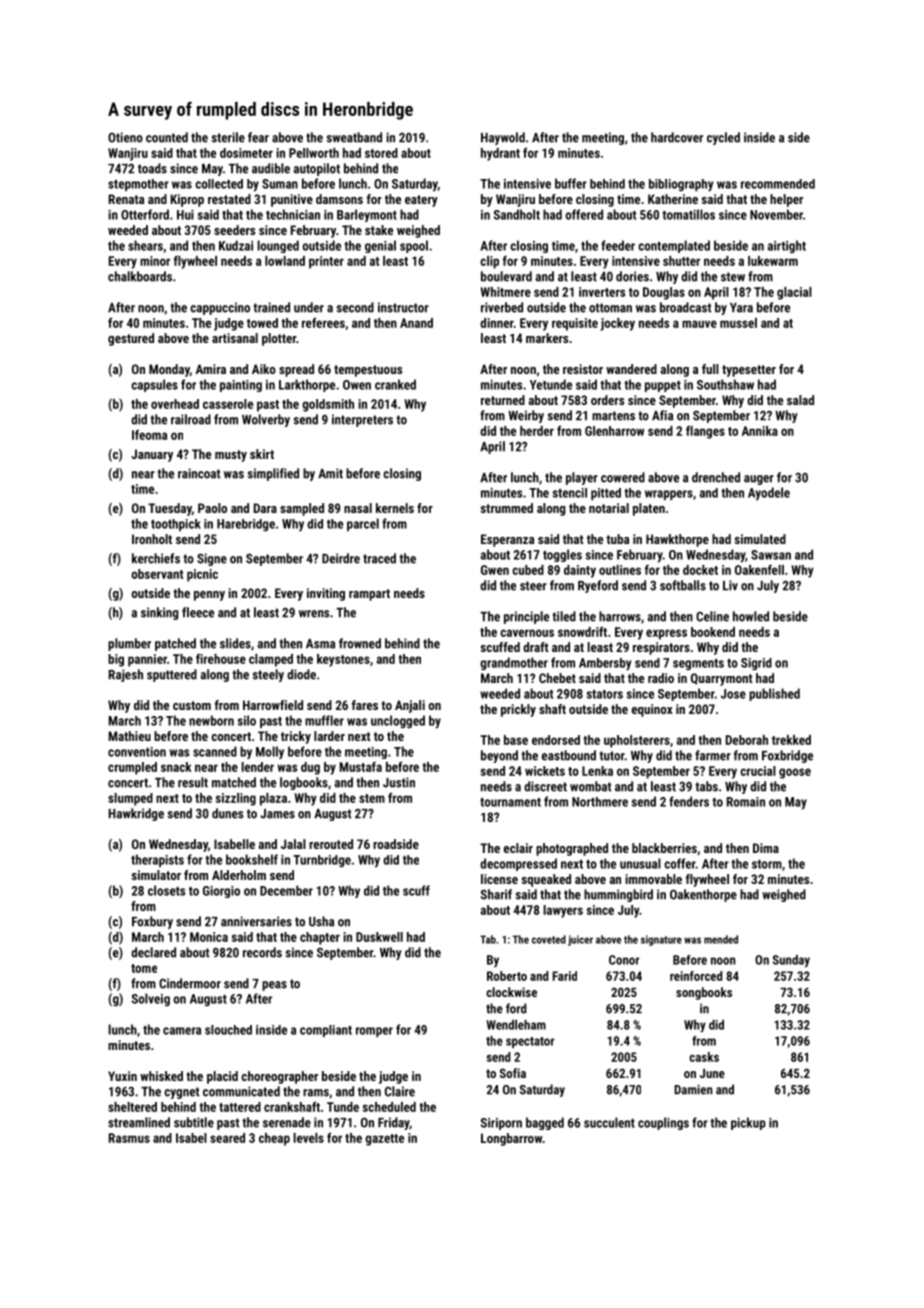 This screenshot has width=924, height=1308. What do you see at coordinates (723, 138) in the screenshot?
I see `cycled` at bounding box center [723, 138].
